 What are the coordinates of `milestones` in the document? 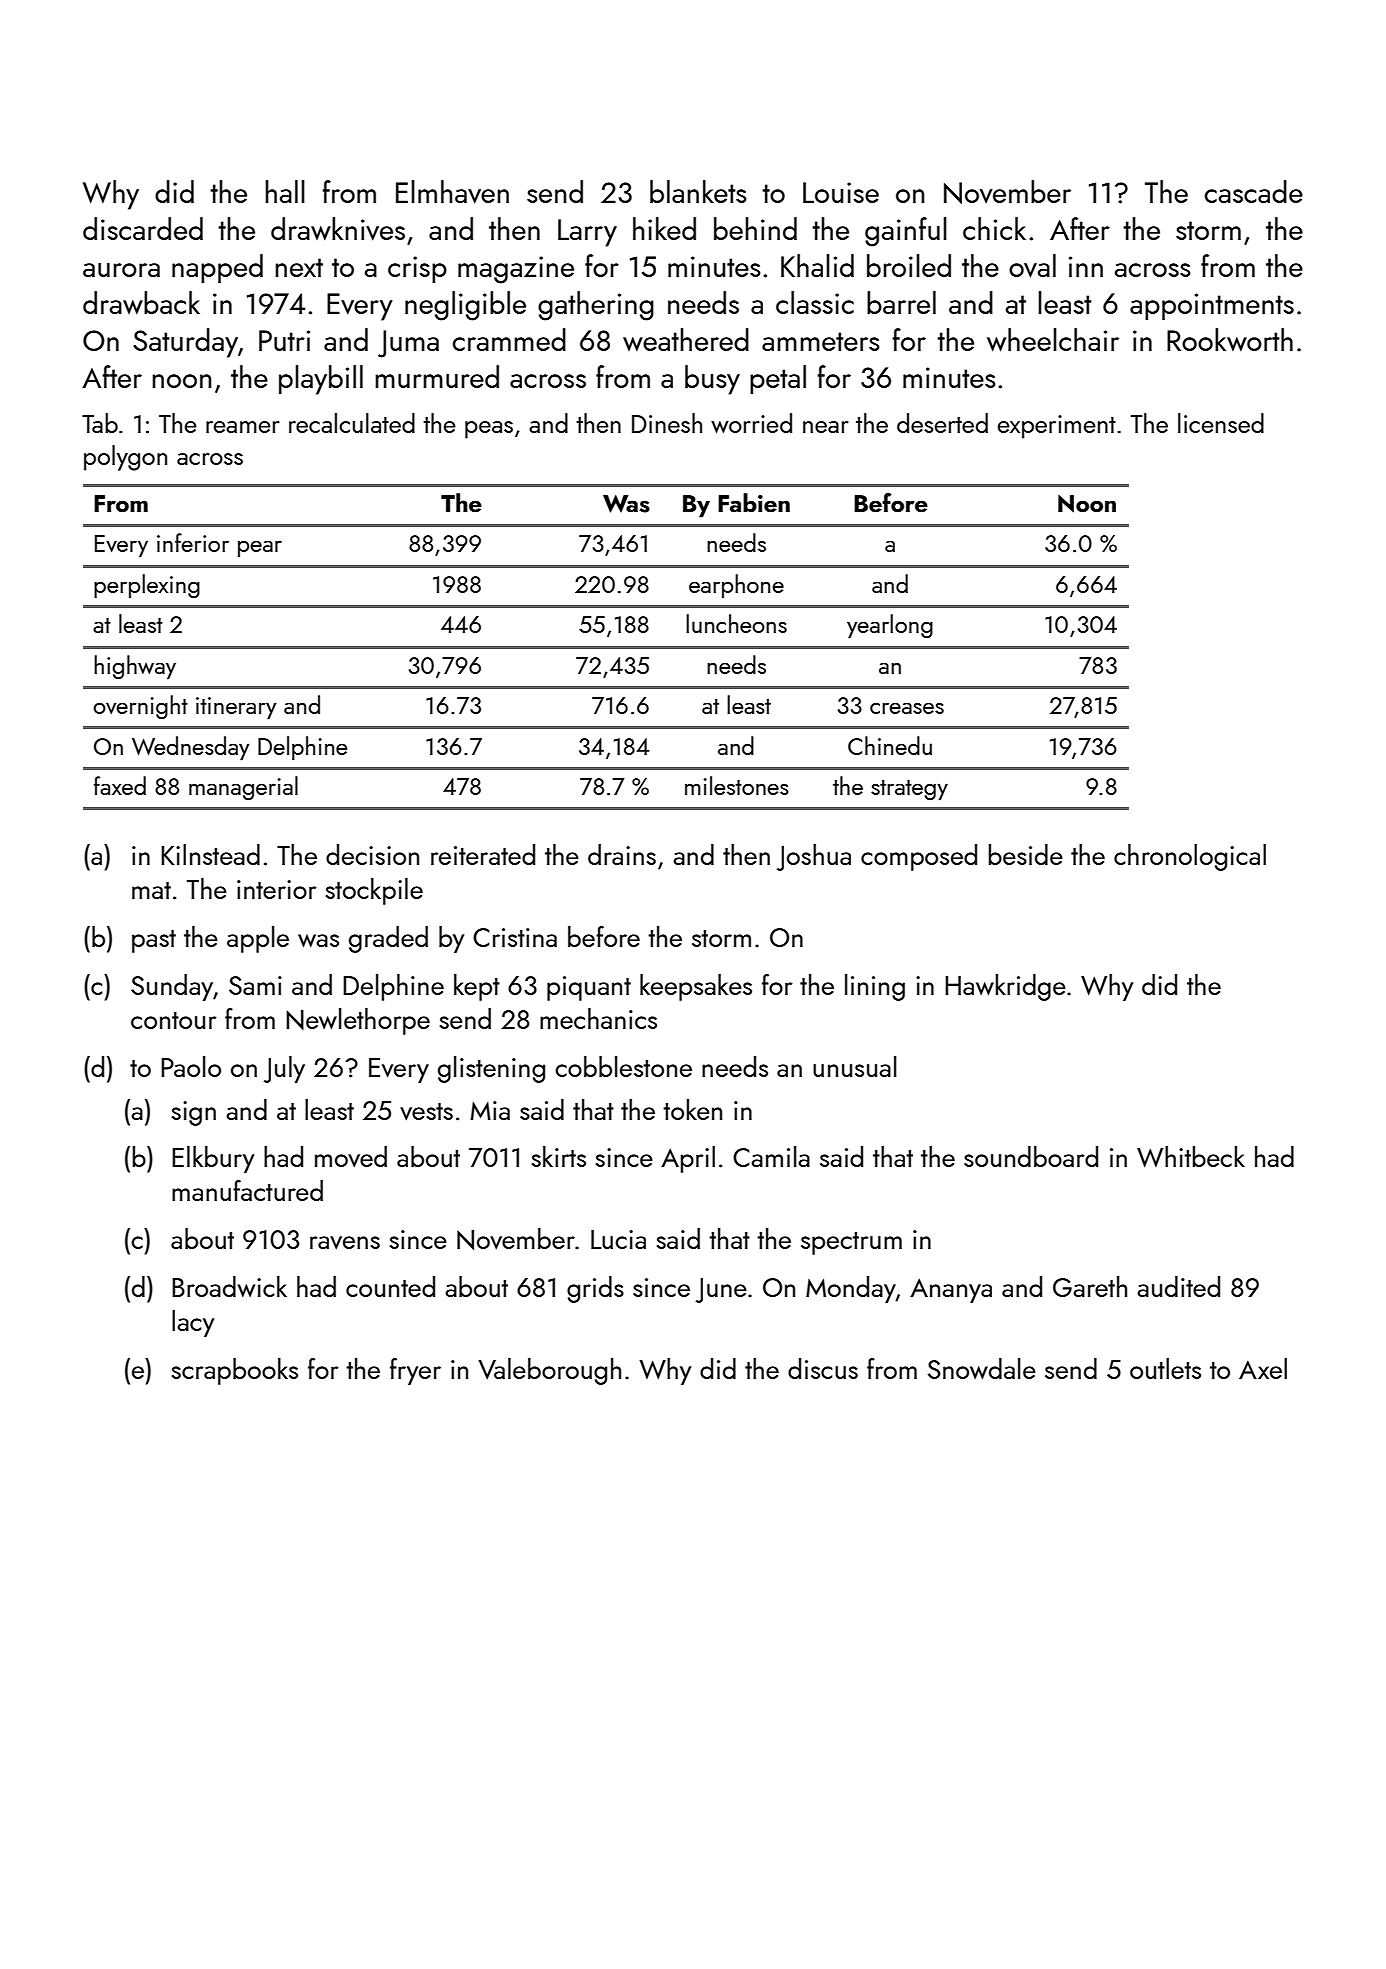 It's located at (737, 785).
